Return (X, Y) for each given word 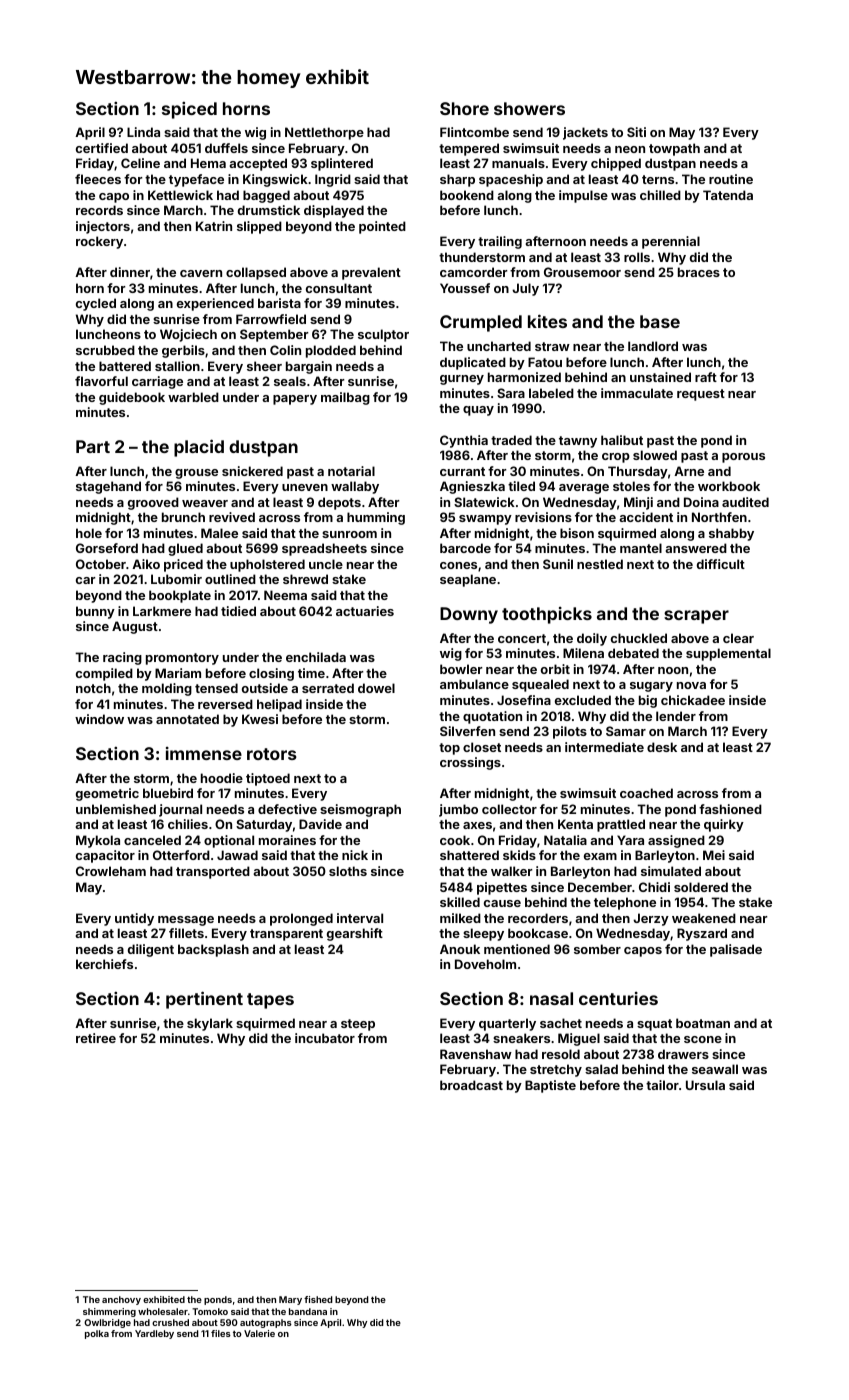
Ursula (705, 1085)
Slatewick (484, 502)
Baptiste (550, 1086)
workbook (729, 486)
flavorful (101, 381)
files (221, 1333)
